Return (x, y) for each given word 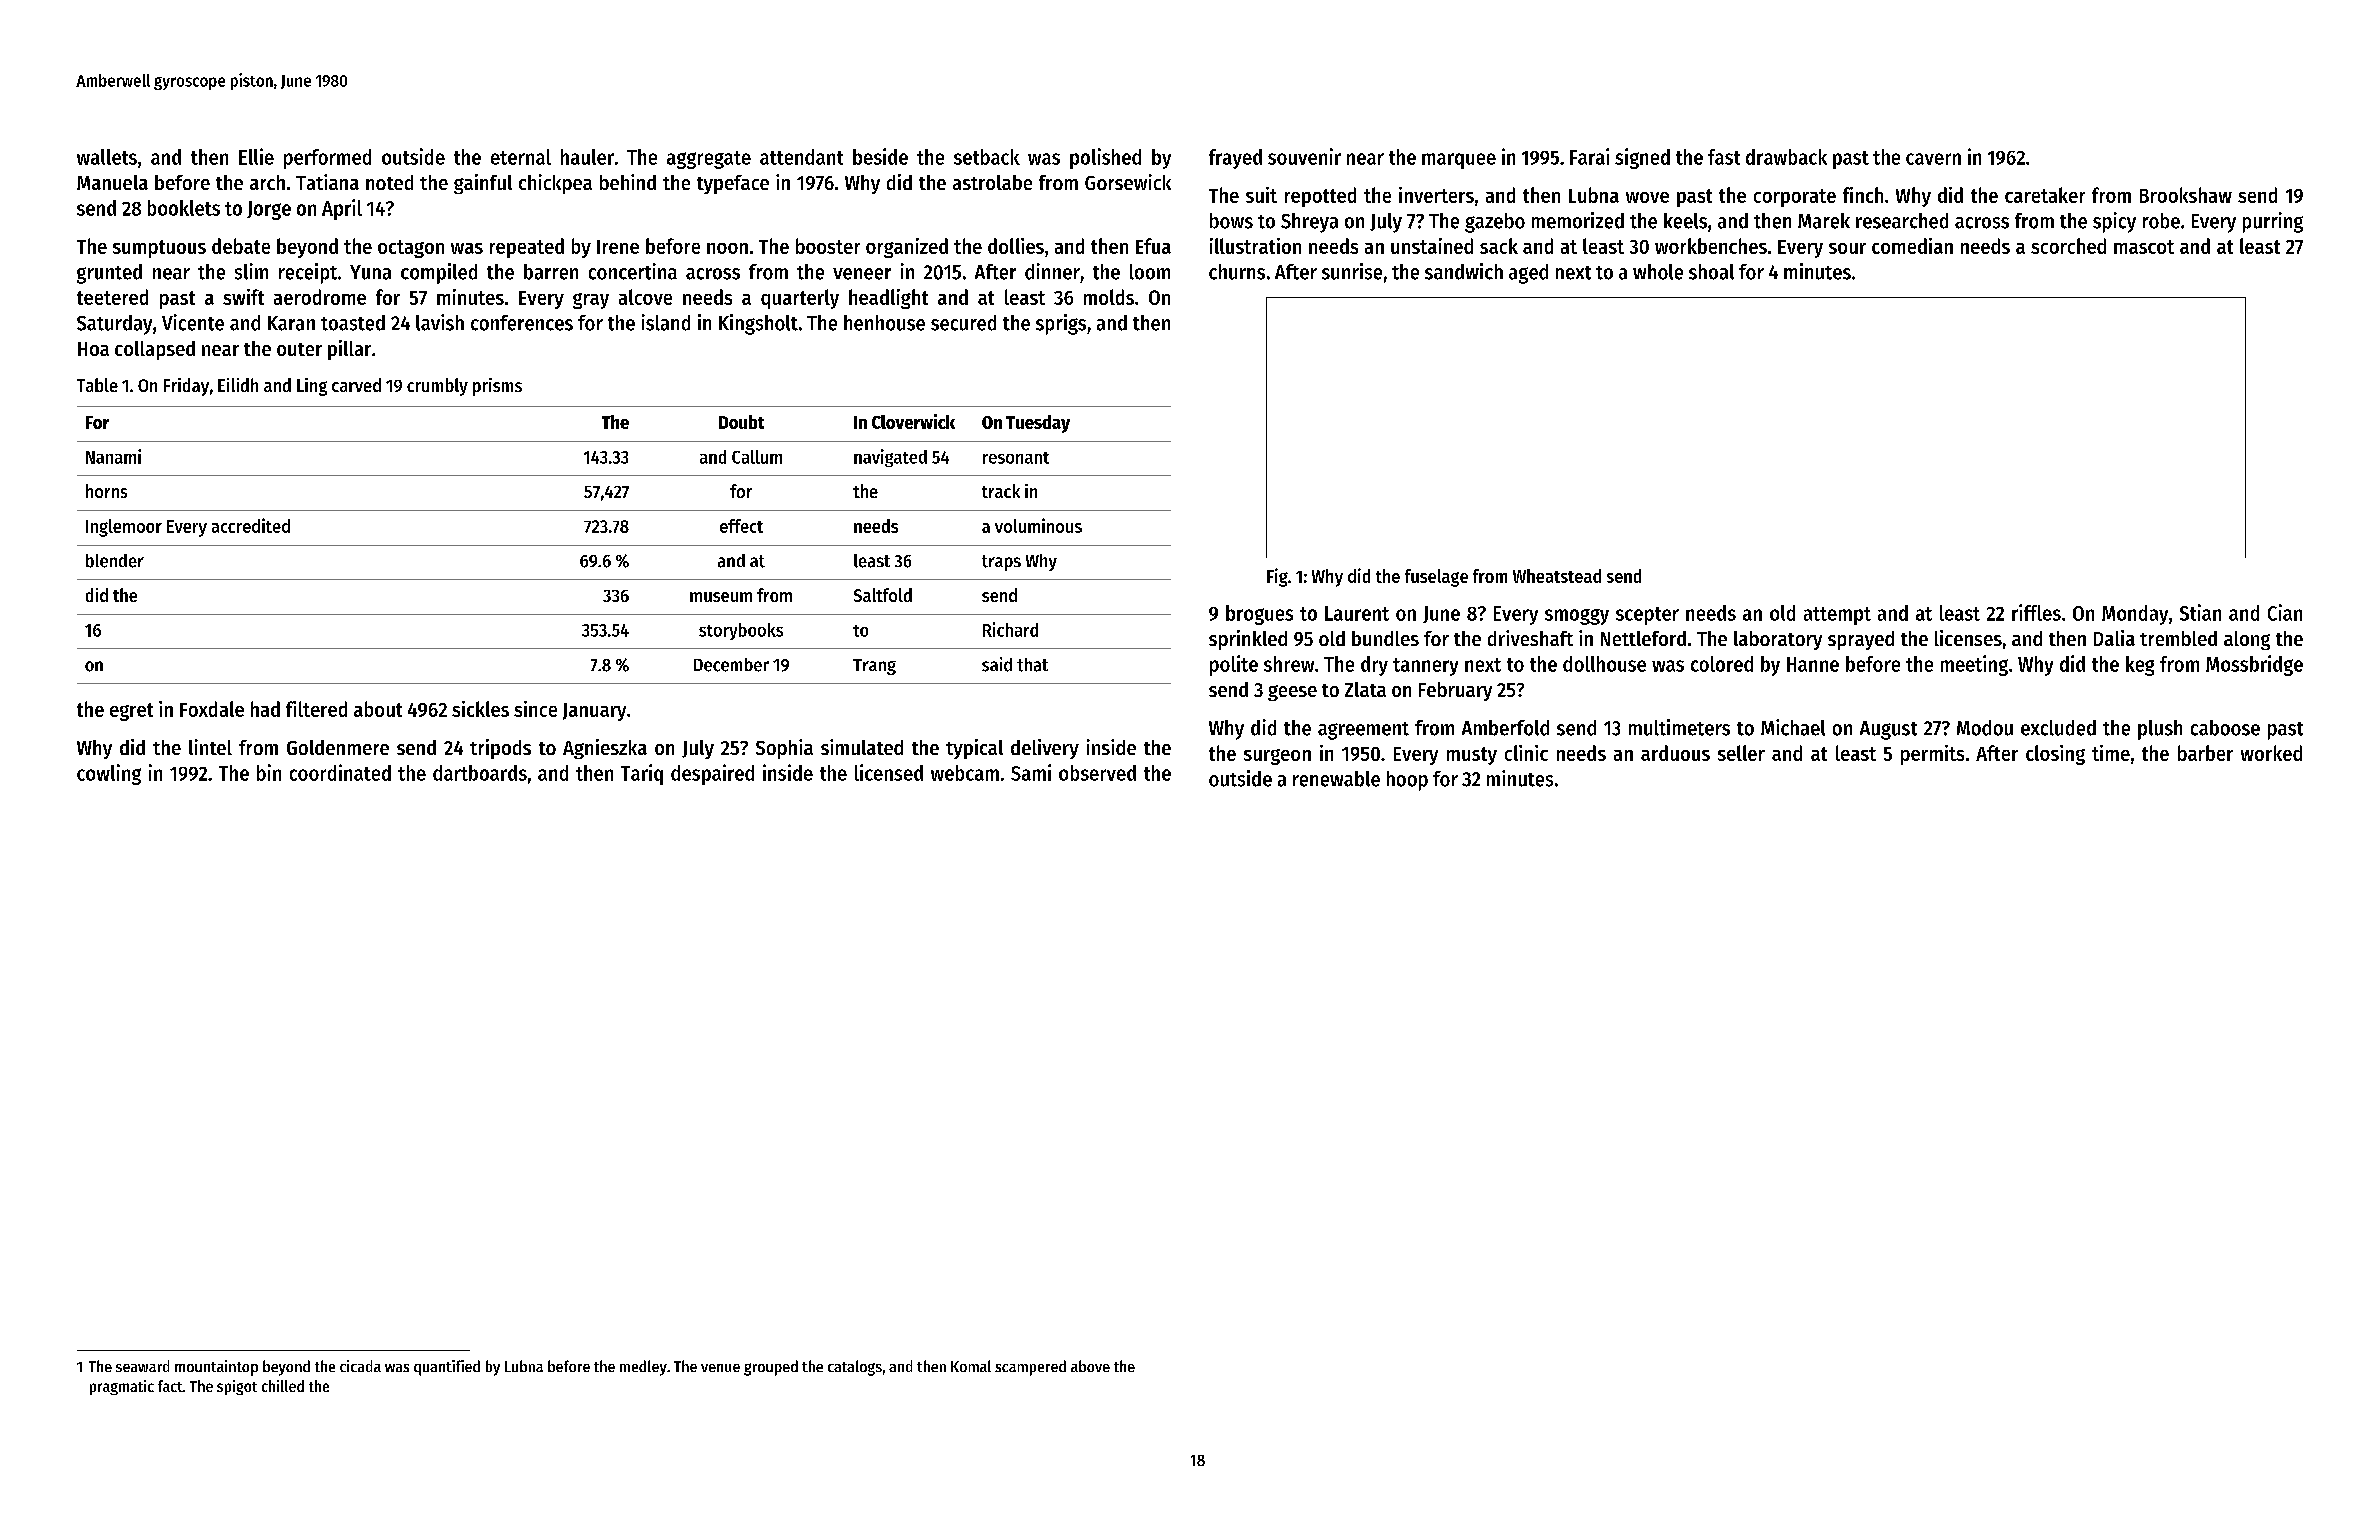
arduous (1675, 753)
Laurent (1357, 613)
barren (551, 272)
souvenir (1304, 156)
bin (269, 772)
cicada (360, 1366)
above (1090, 1366)
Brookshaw (2186, 195)
